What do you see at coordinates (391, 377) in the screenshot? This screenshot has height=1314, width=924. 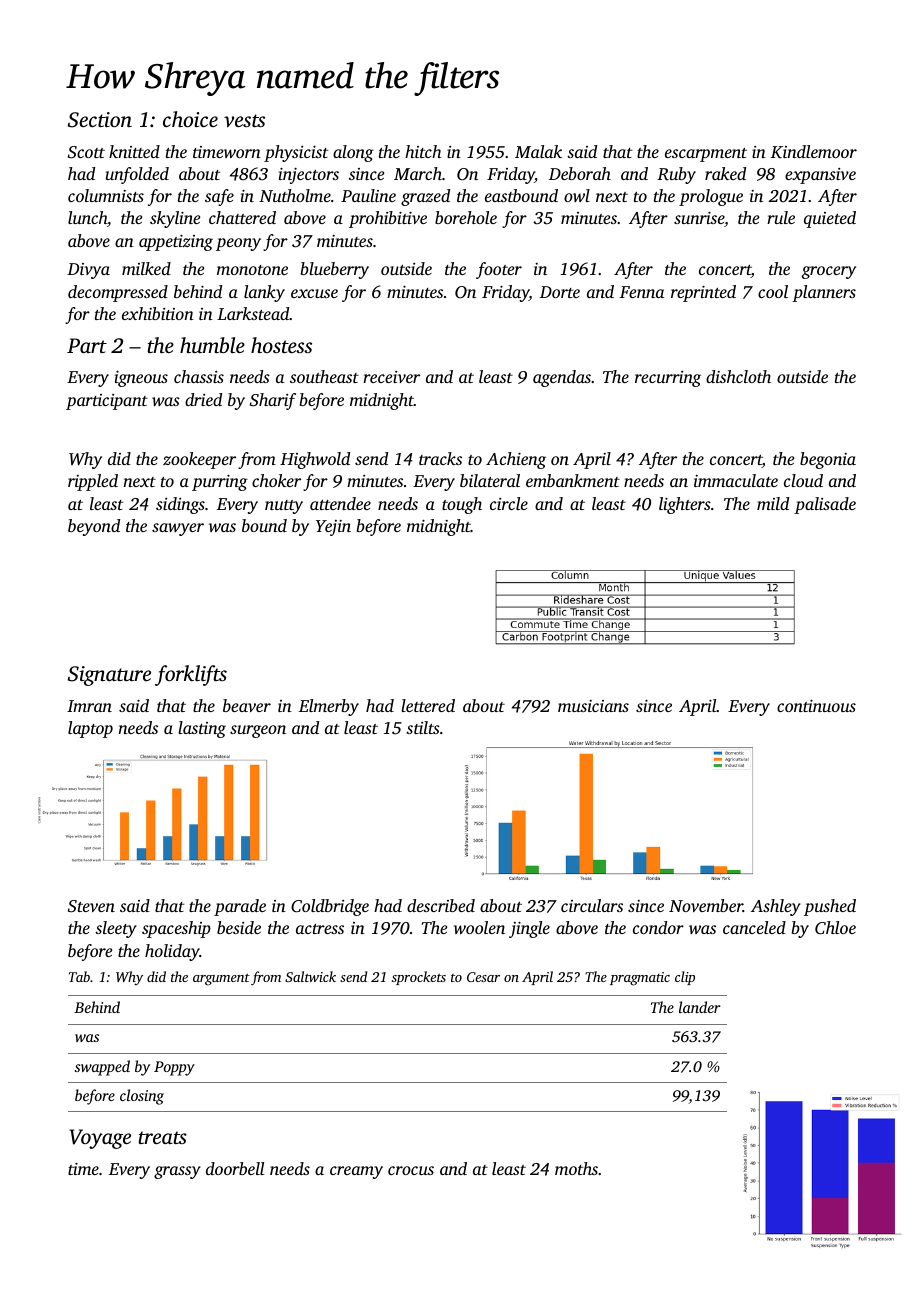 I see `receiver` at bounding box center [391, 377].
